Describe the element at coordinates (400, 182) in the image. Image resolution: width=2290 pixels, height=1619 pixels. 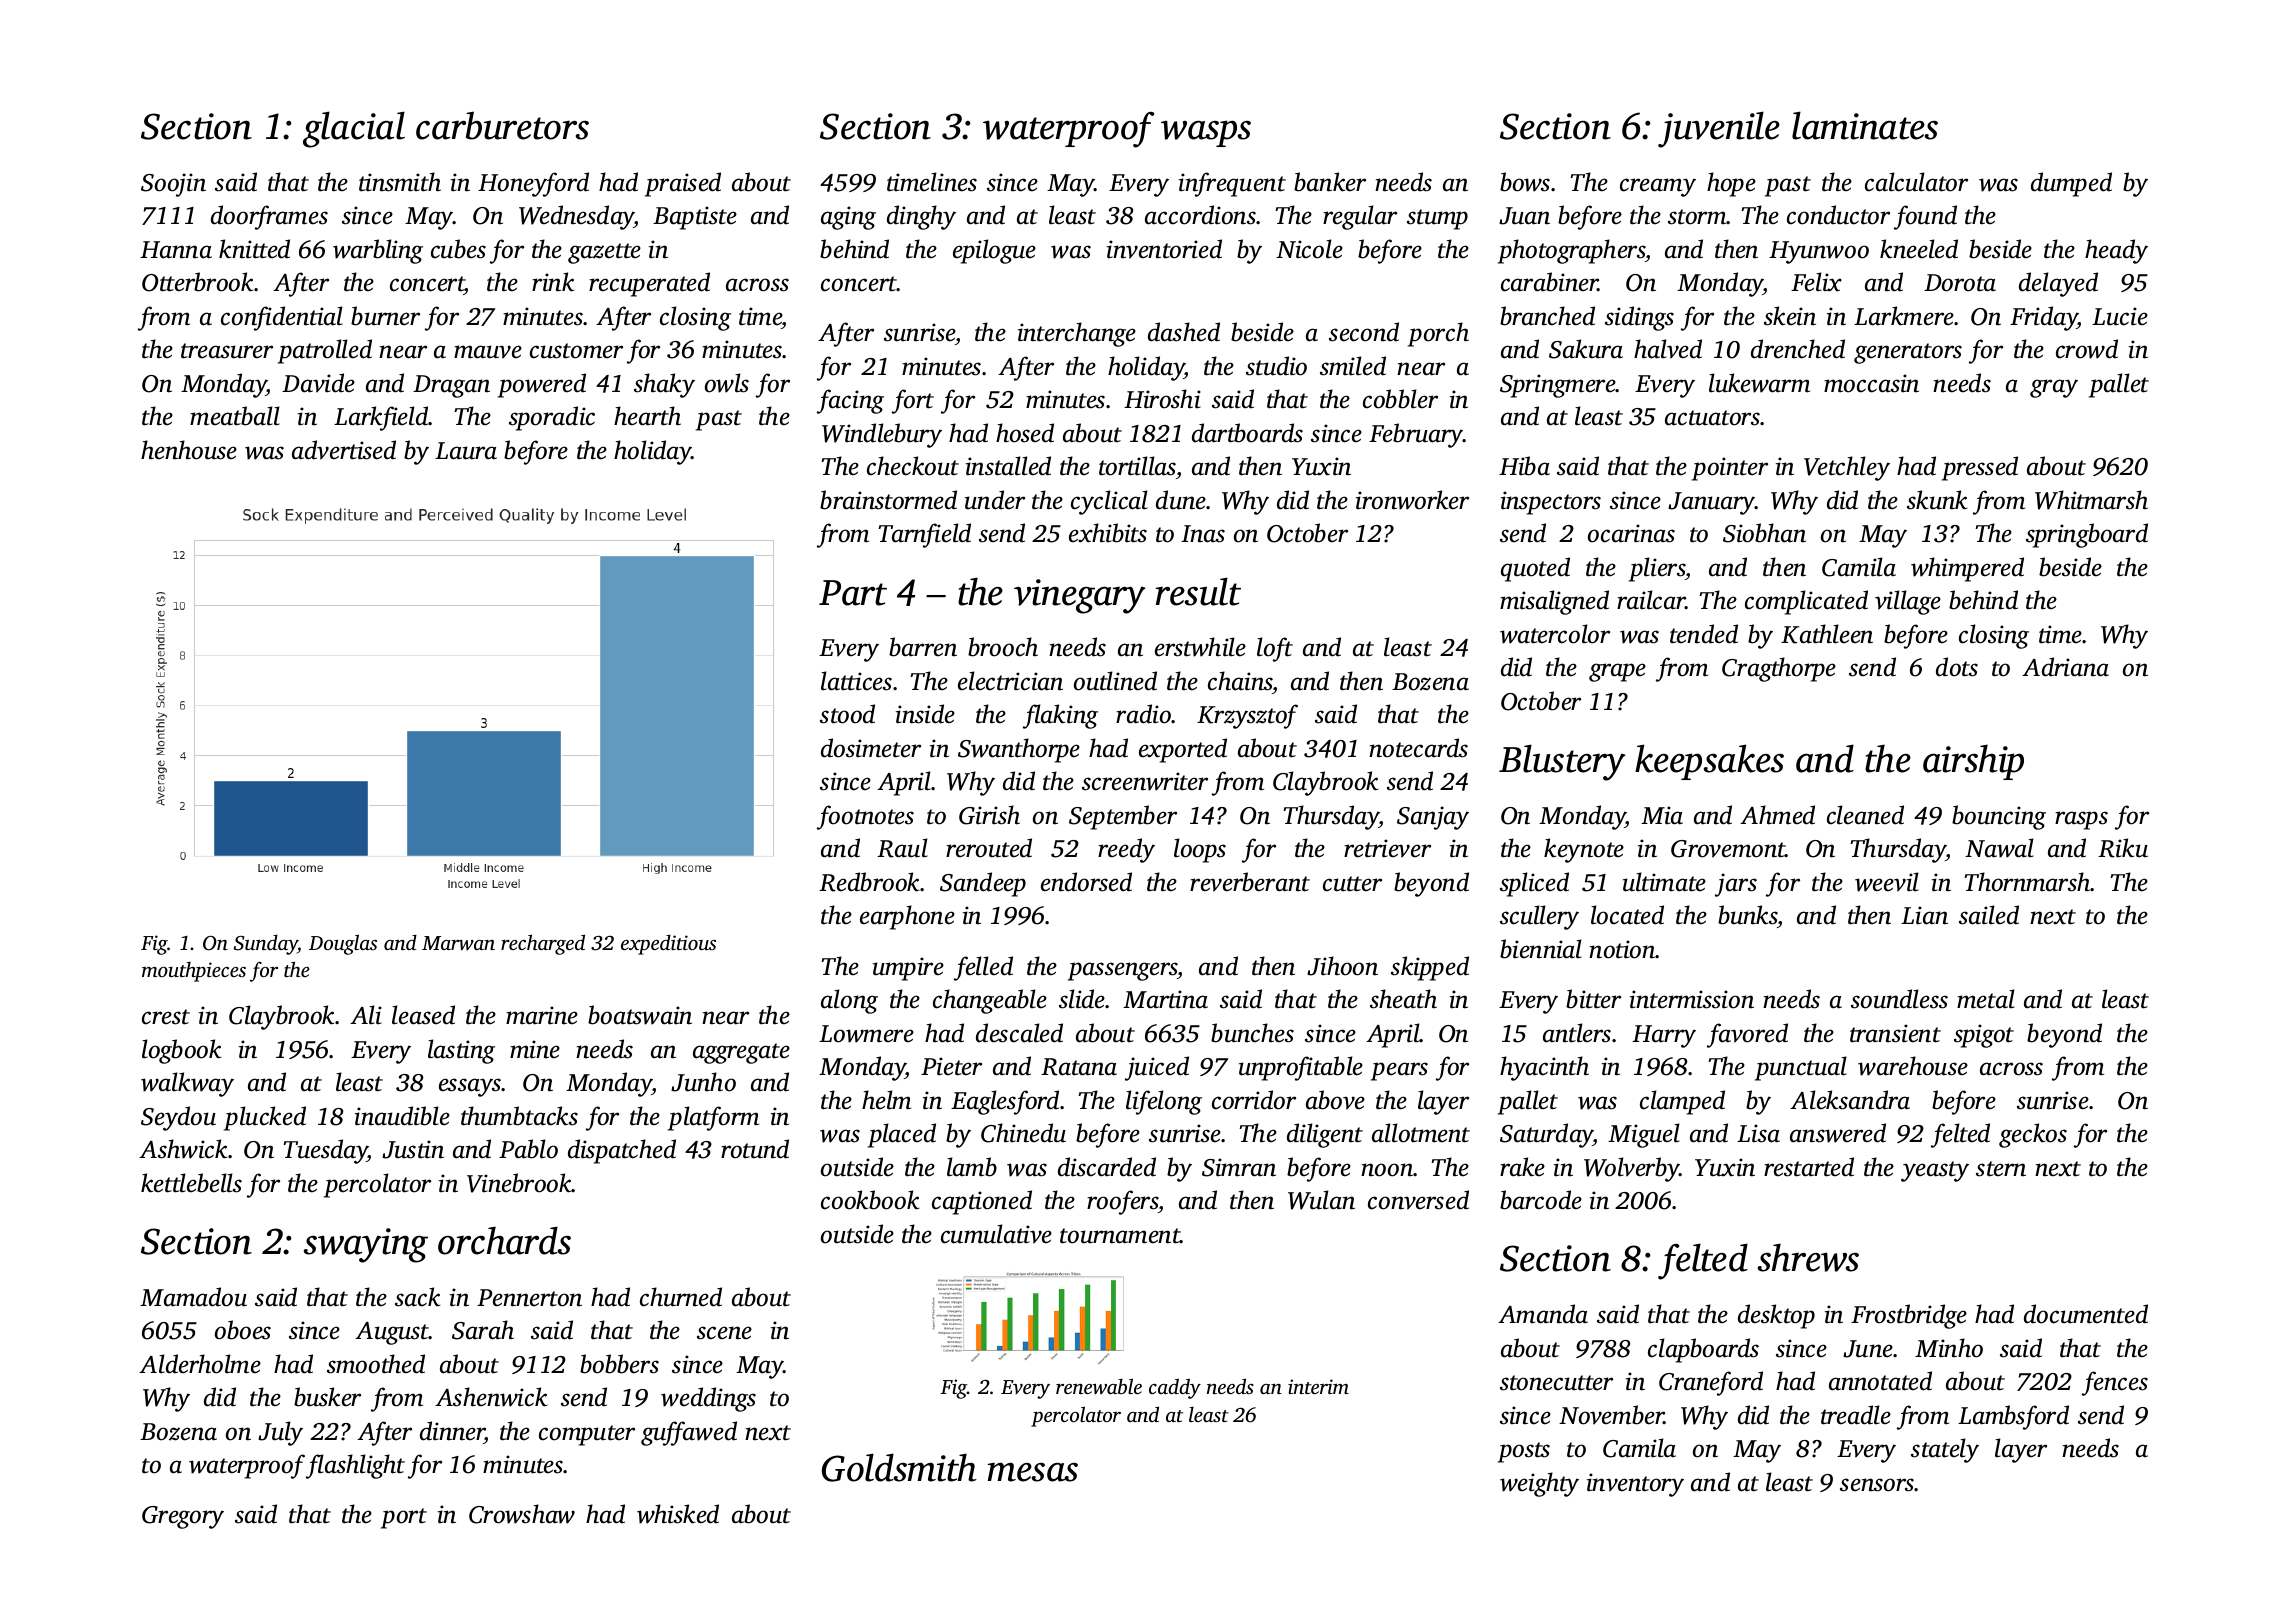
I see `tinsmith` at that location.
